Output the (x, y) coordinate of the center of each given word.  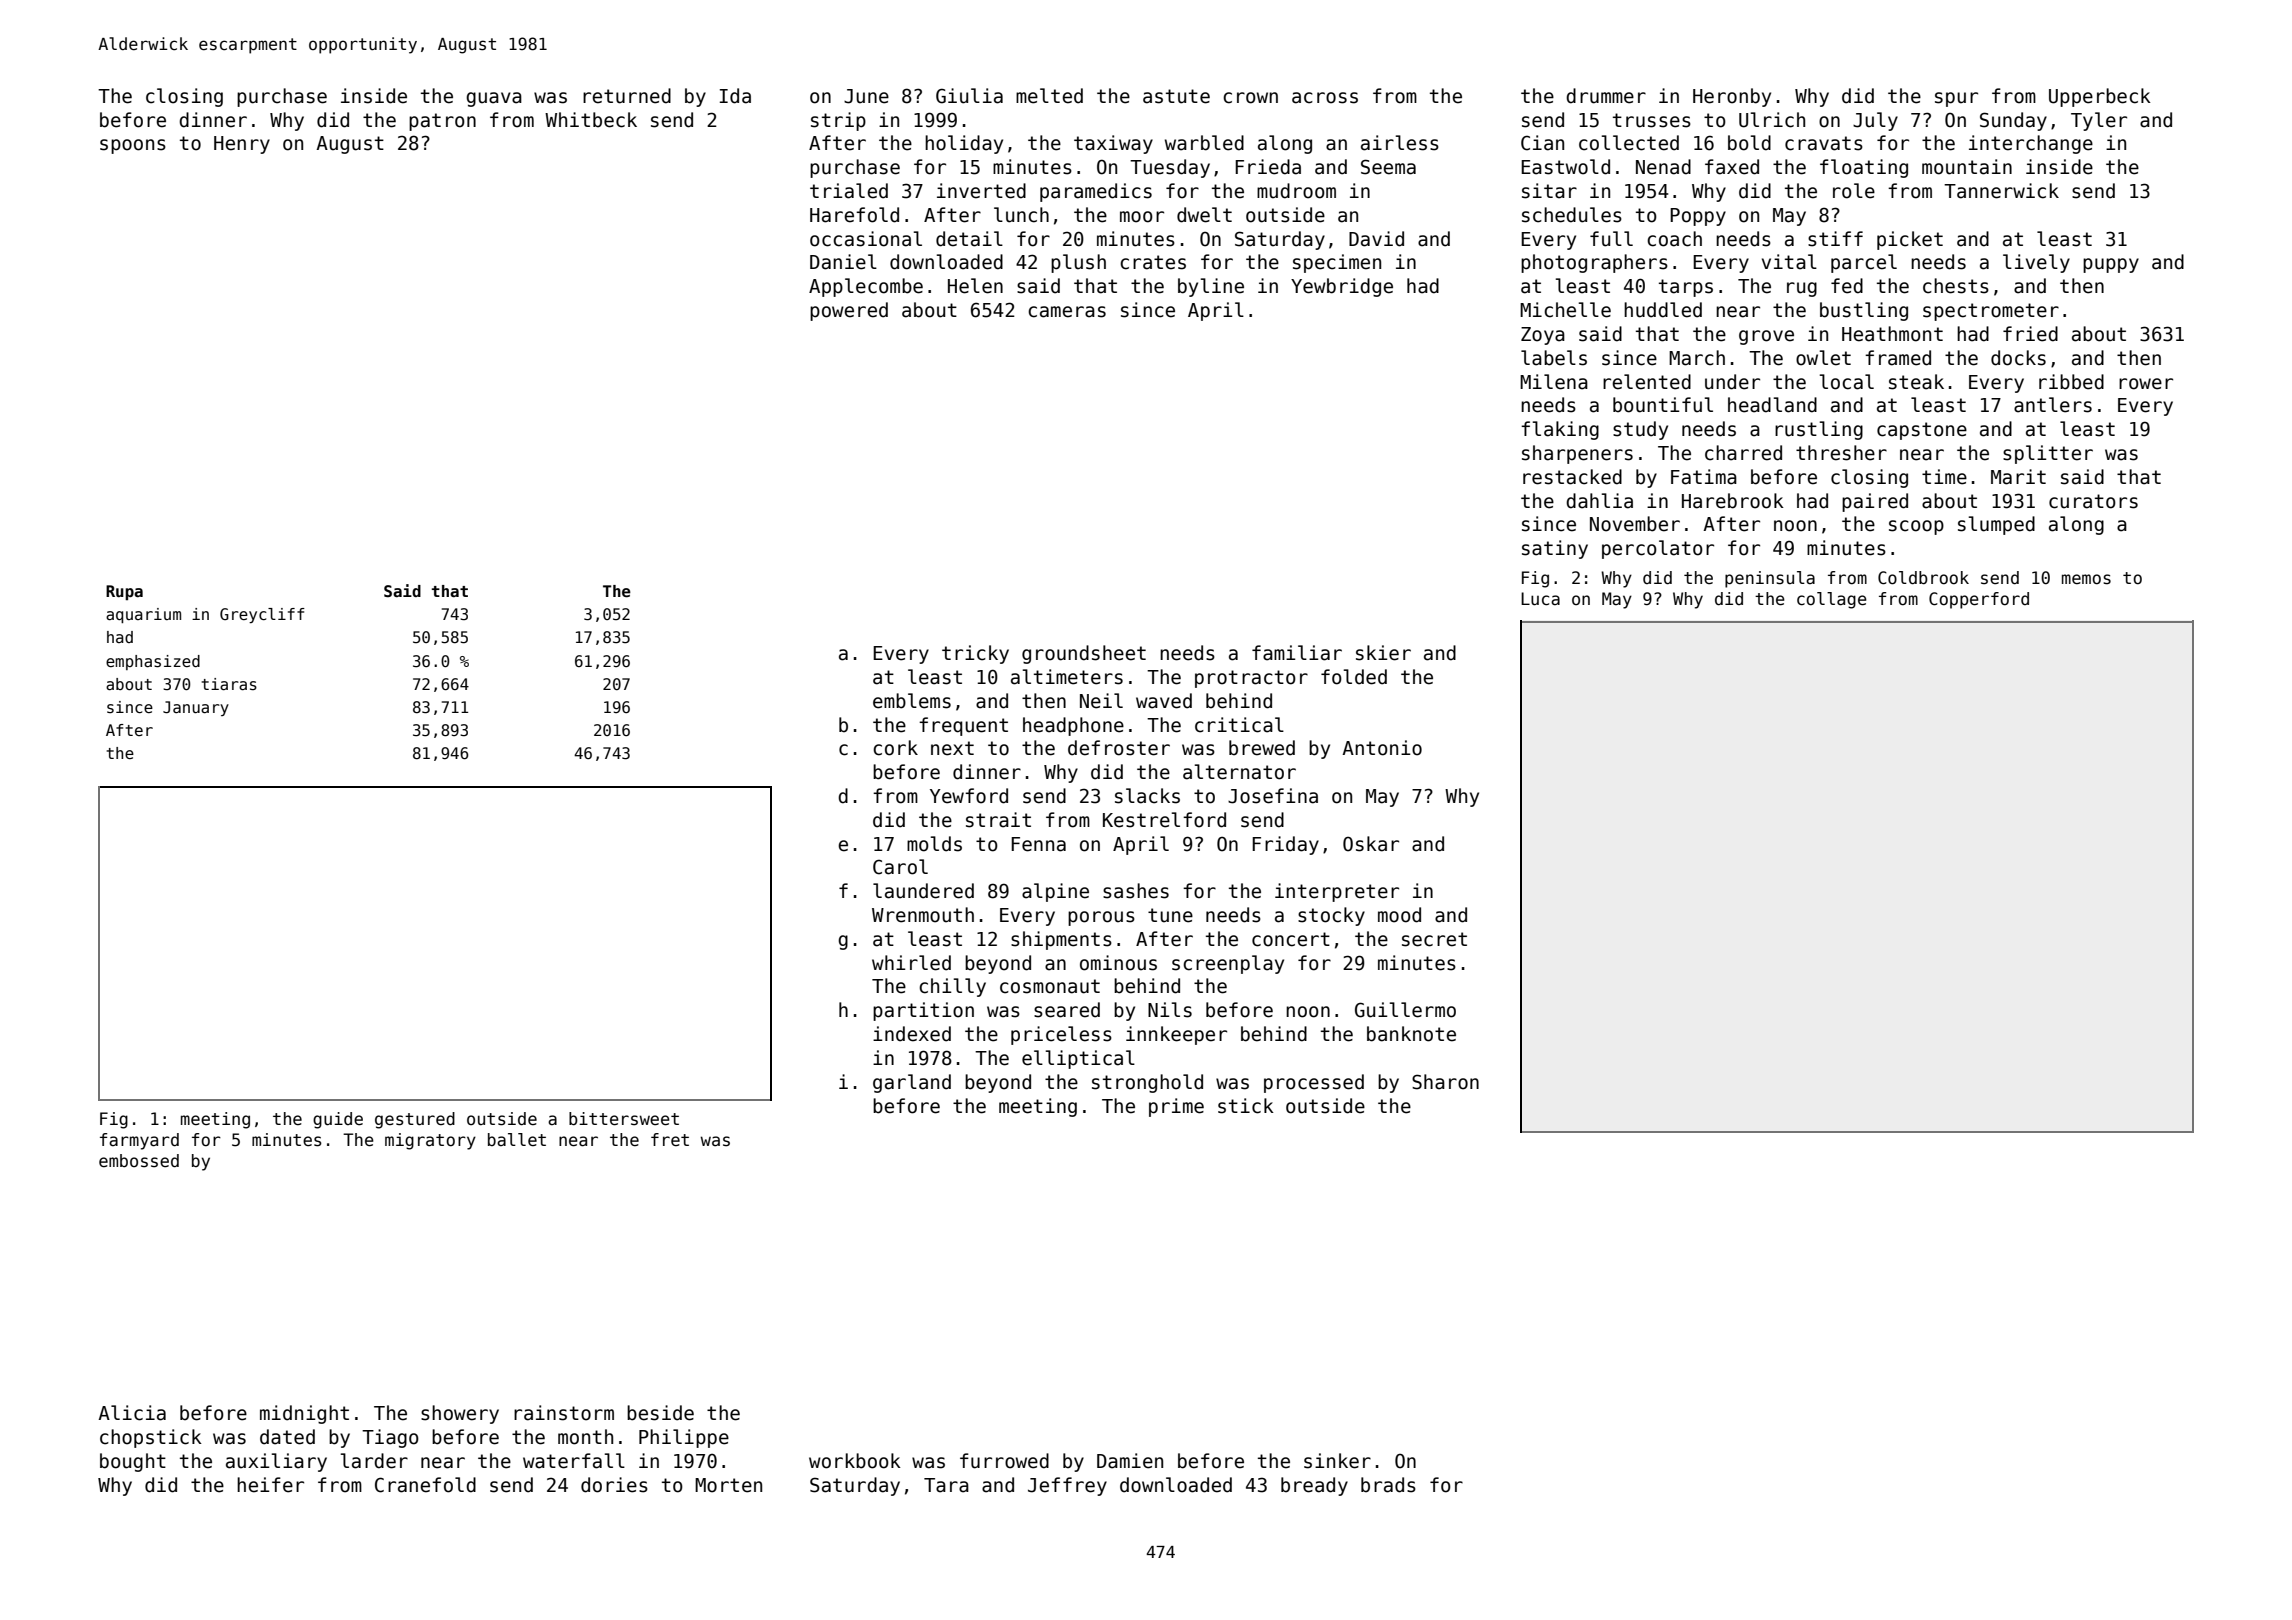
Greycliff (262, 615)
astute (1176, 96)
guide (338, 1120)
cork (895, 748)
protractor (1251, 679)
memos (2086, 579)
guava (494, 99)
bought (133, 1462)
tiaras (229, 684)
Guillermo (1405, 1010)
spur (1956, 99)
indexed (912, 1034)
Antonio (1382, 748)
